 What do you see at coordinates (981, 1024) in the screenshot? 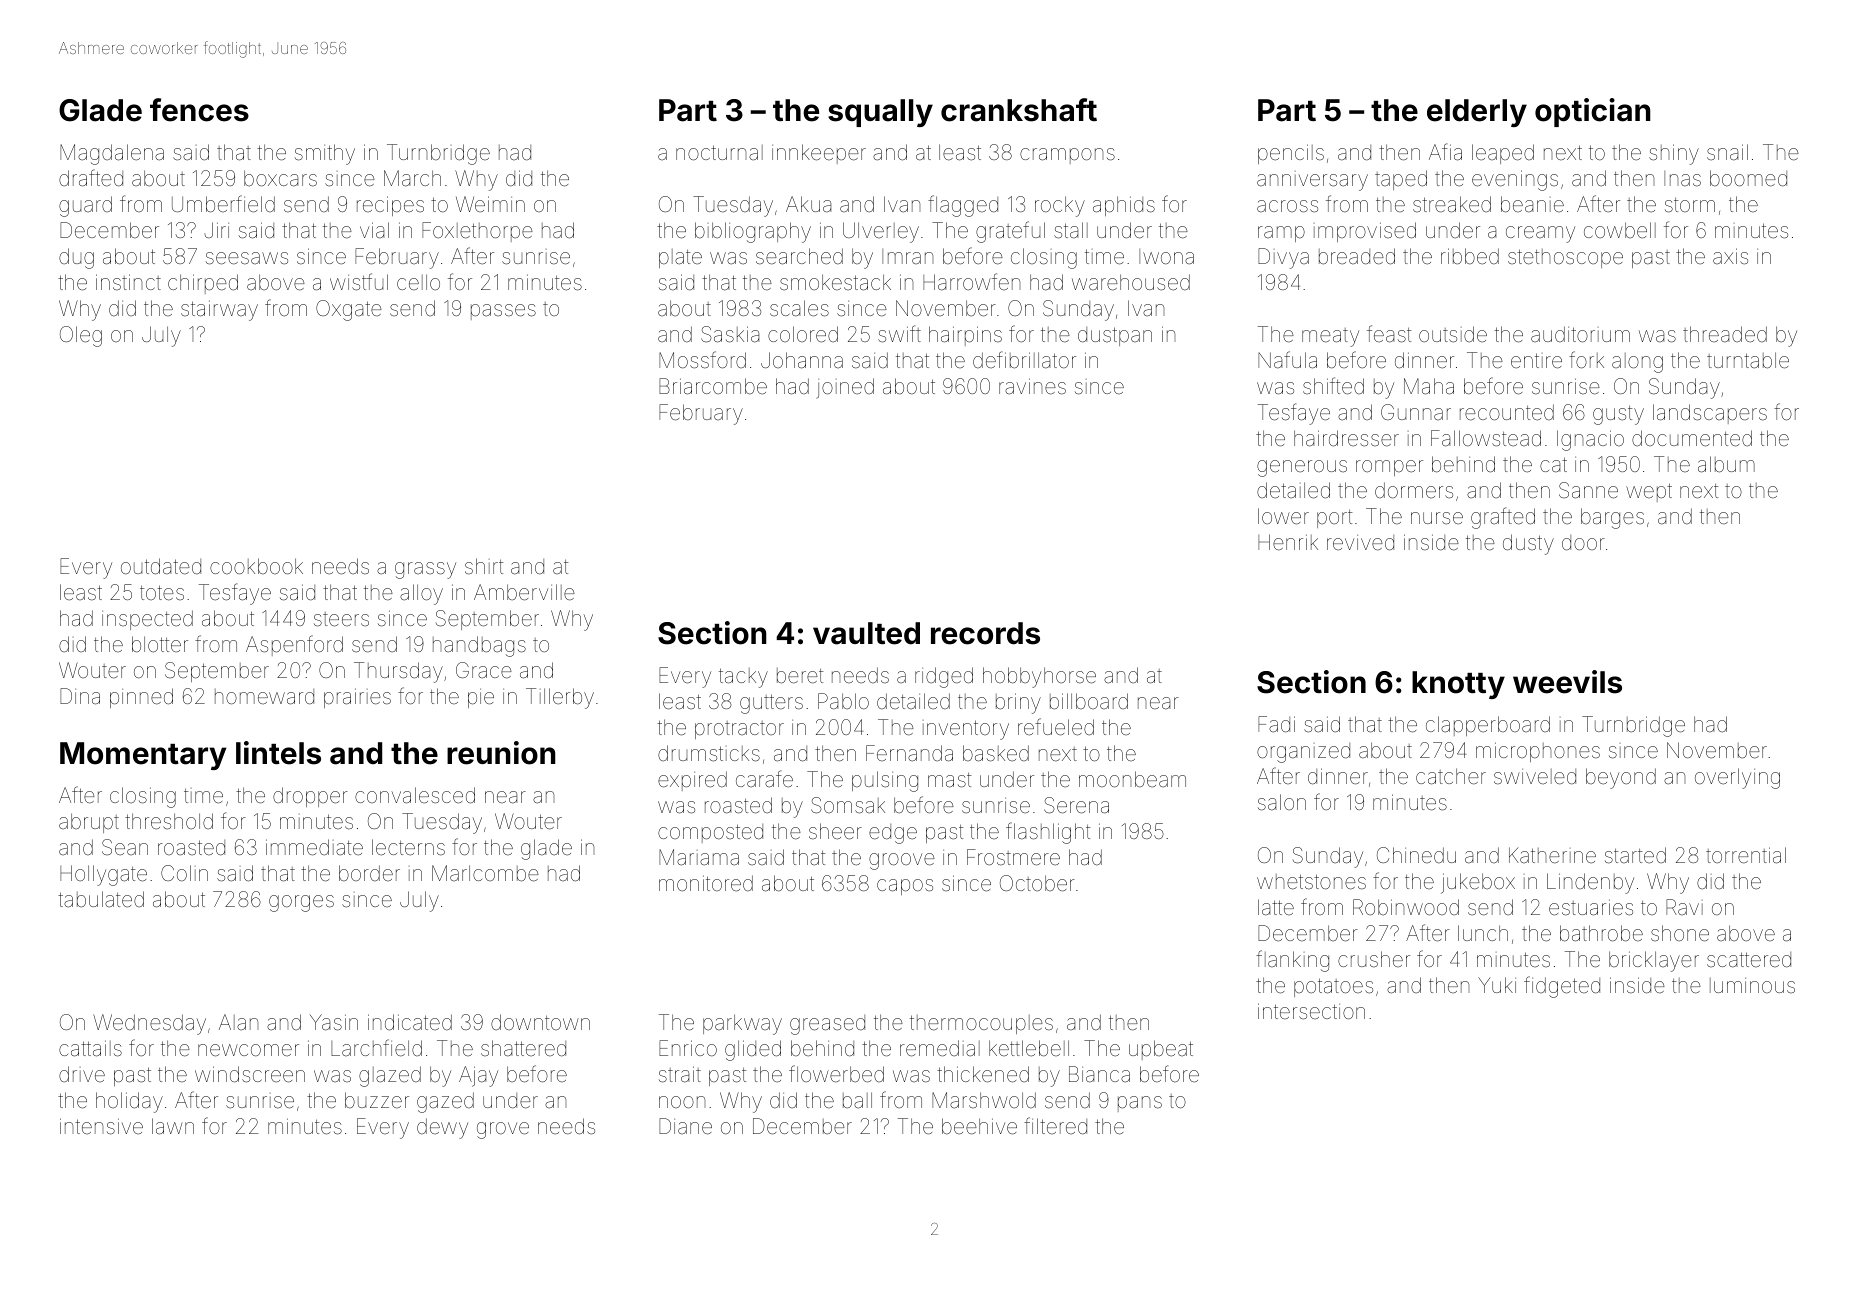
I see `thermocouples` at bounding box center [981, 1024].
